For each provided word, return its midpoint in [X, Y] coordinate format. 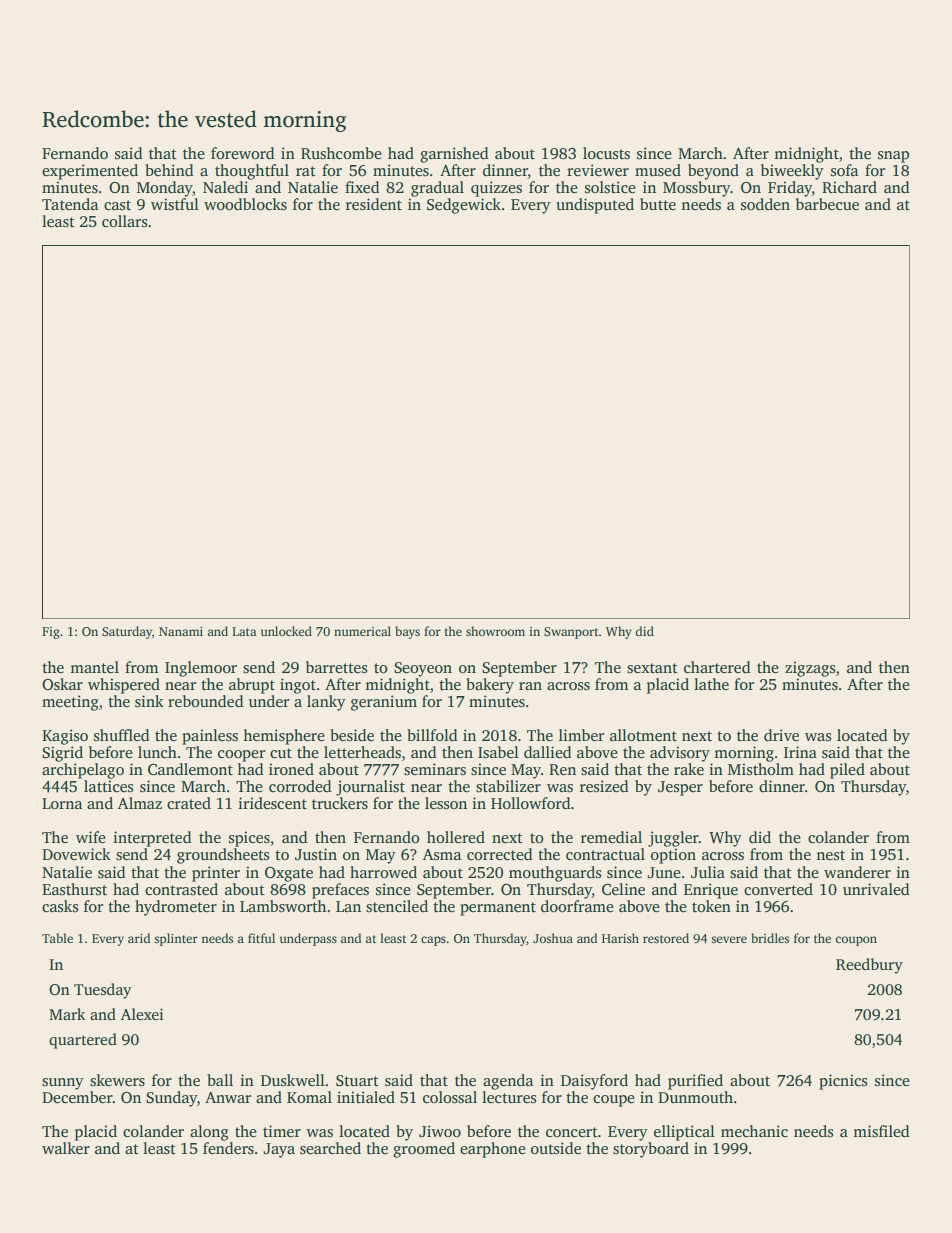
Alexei [142, 1014]
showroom [495, 631]
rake [689, 769]
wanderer [857, 872]
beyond [713, 172]
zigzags [810, 669]
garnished [454, 155]
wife [91, 837]
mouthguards [555, 874]
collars [124, 221]
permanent [498, 909]
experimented [90, 172]
